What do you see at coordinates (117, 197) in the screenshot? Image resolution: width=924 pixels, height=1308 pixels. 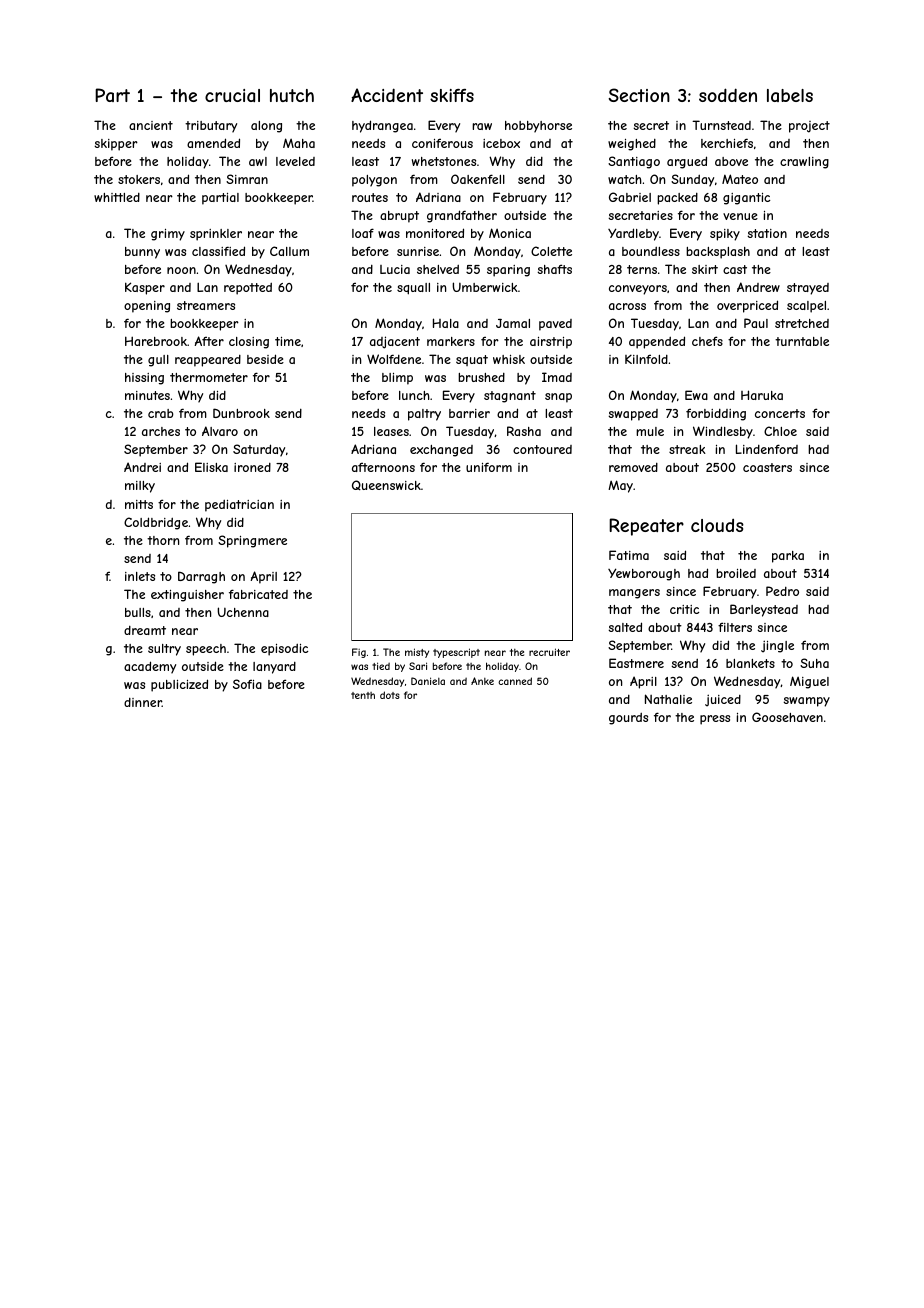 I see `whittled` at bounding box center [117, 197].
